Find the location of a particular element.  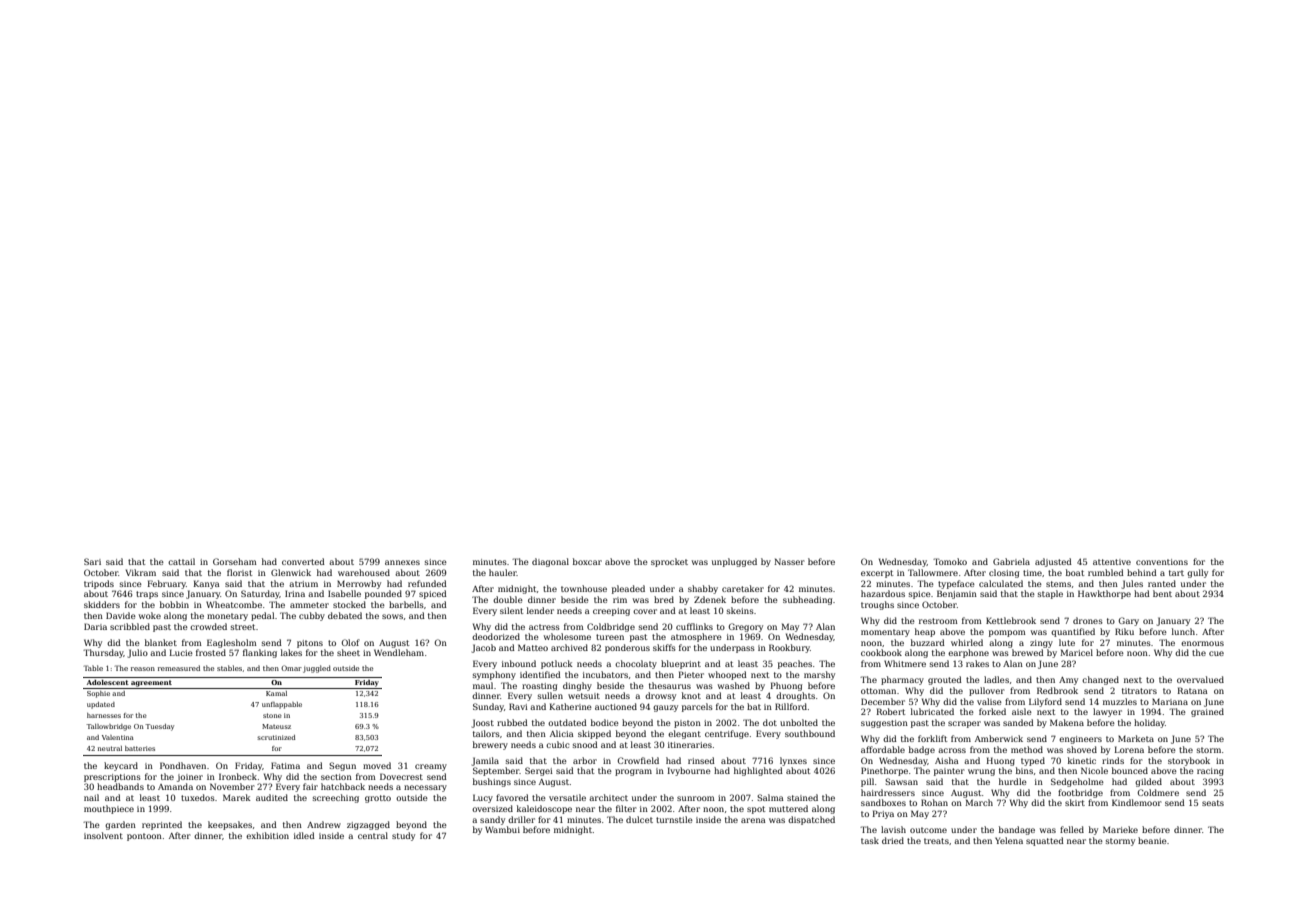

Hawkthorpe is located at coordinates (1104, 594).
